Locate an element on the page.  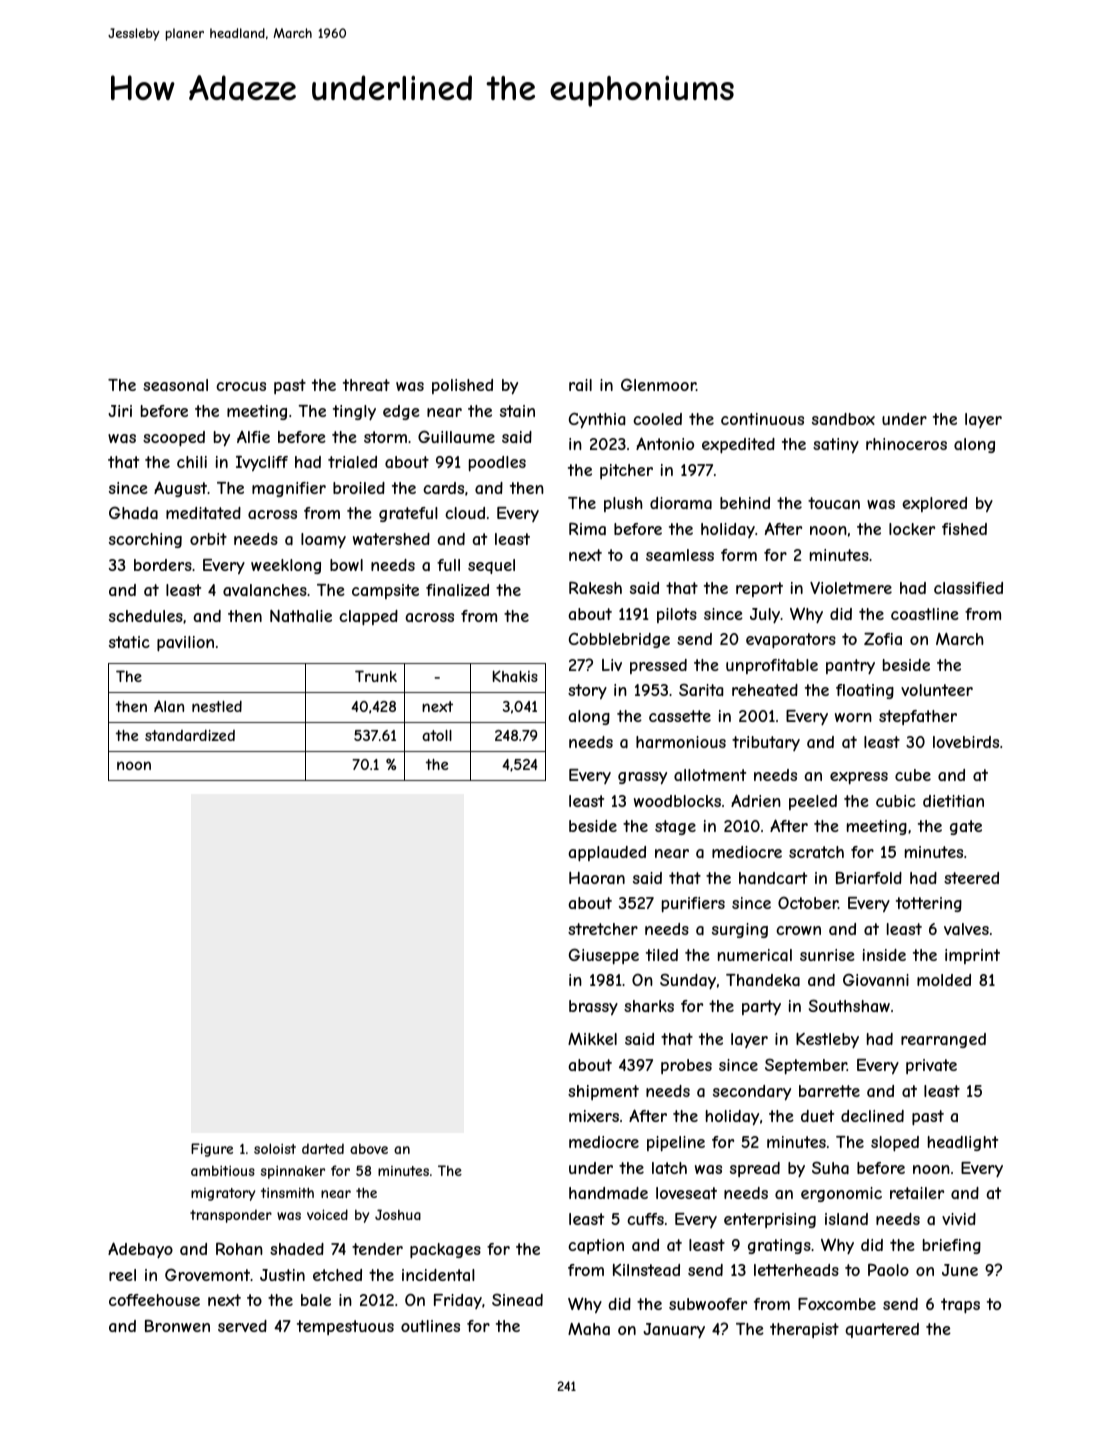
fished is located at coordinates (964, 529).
